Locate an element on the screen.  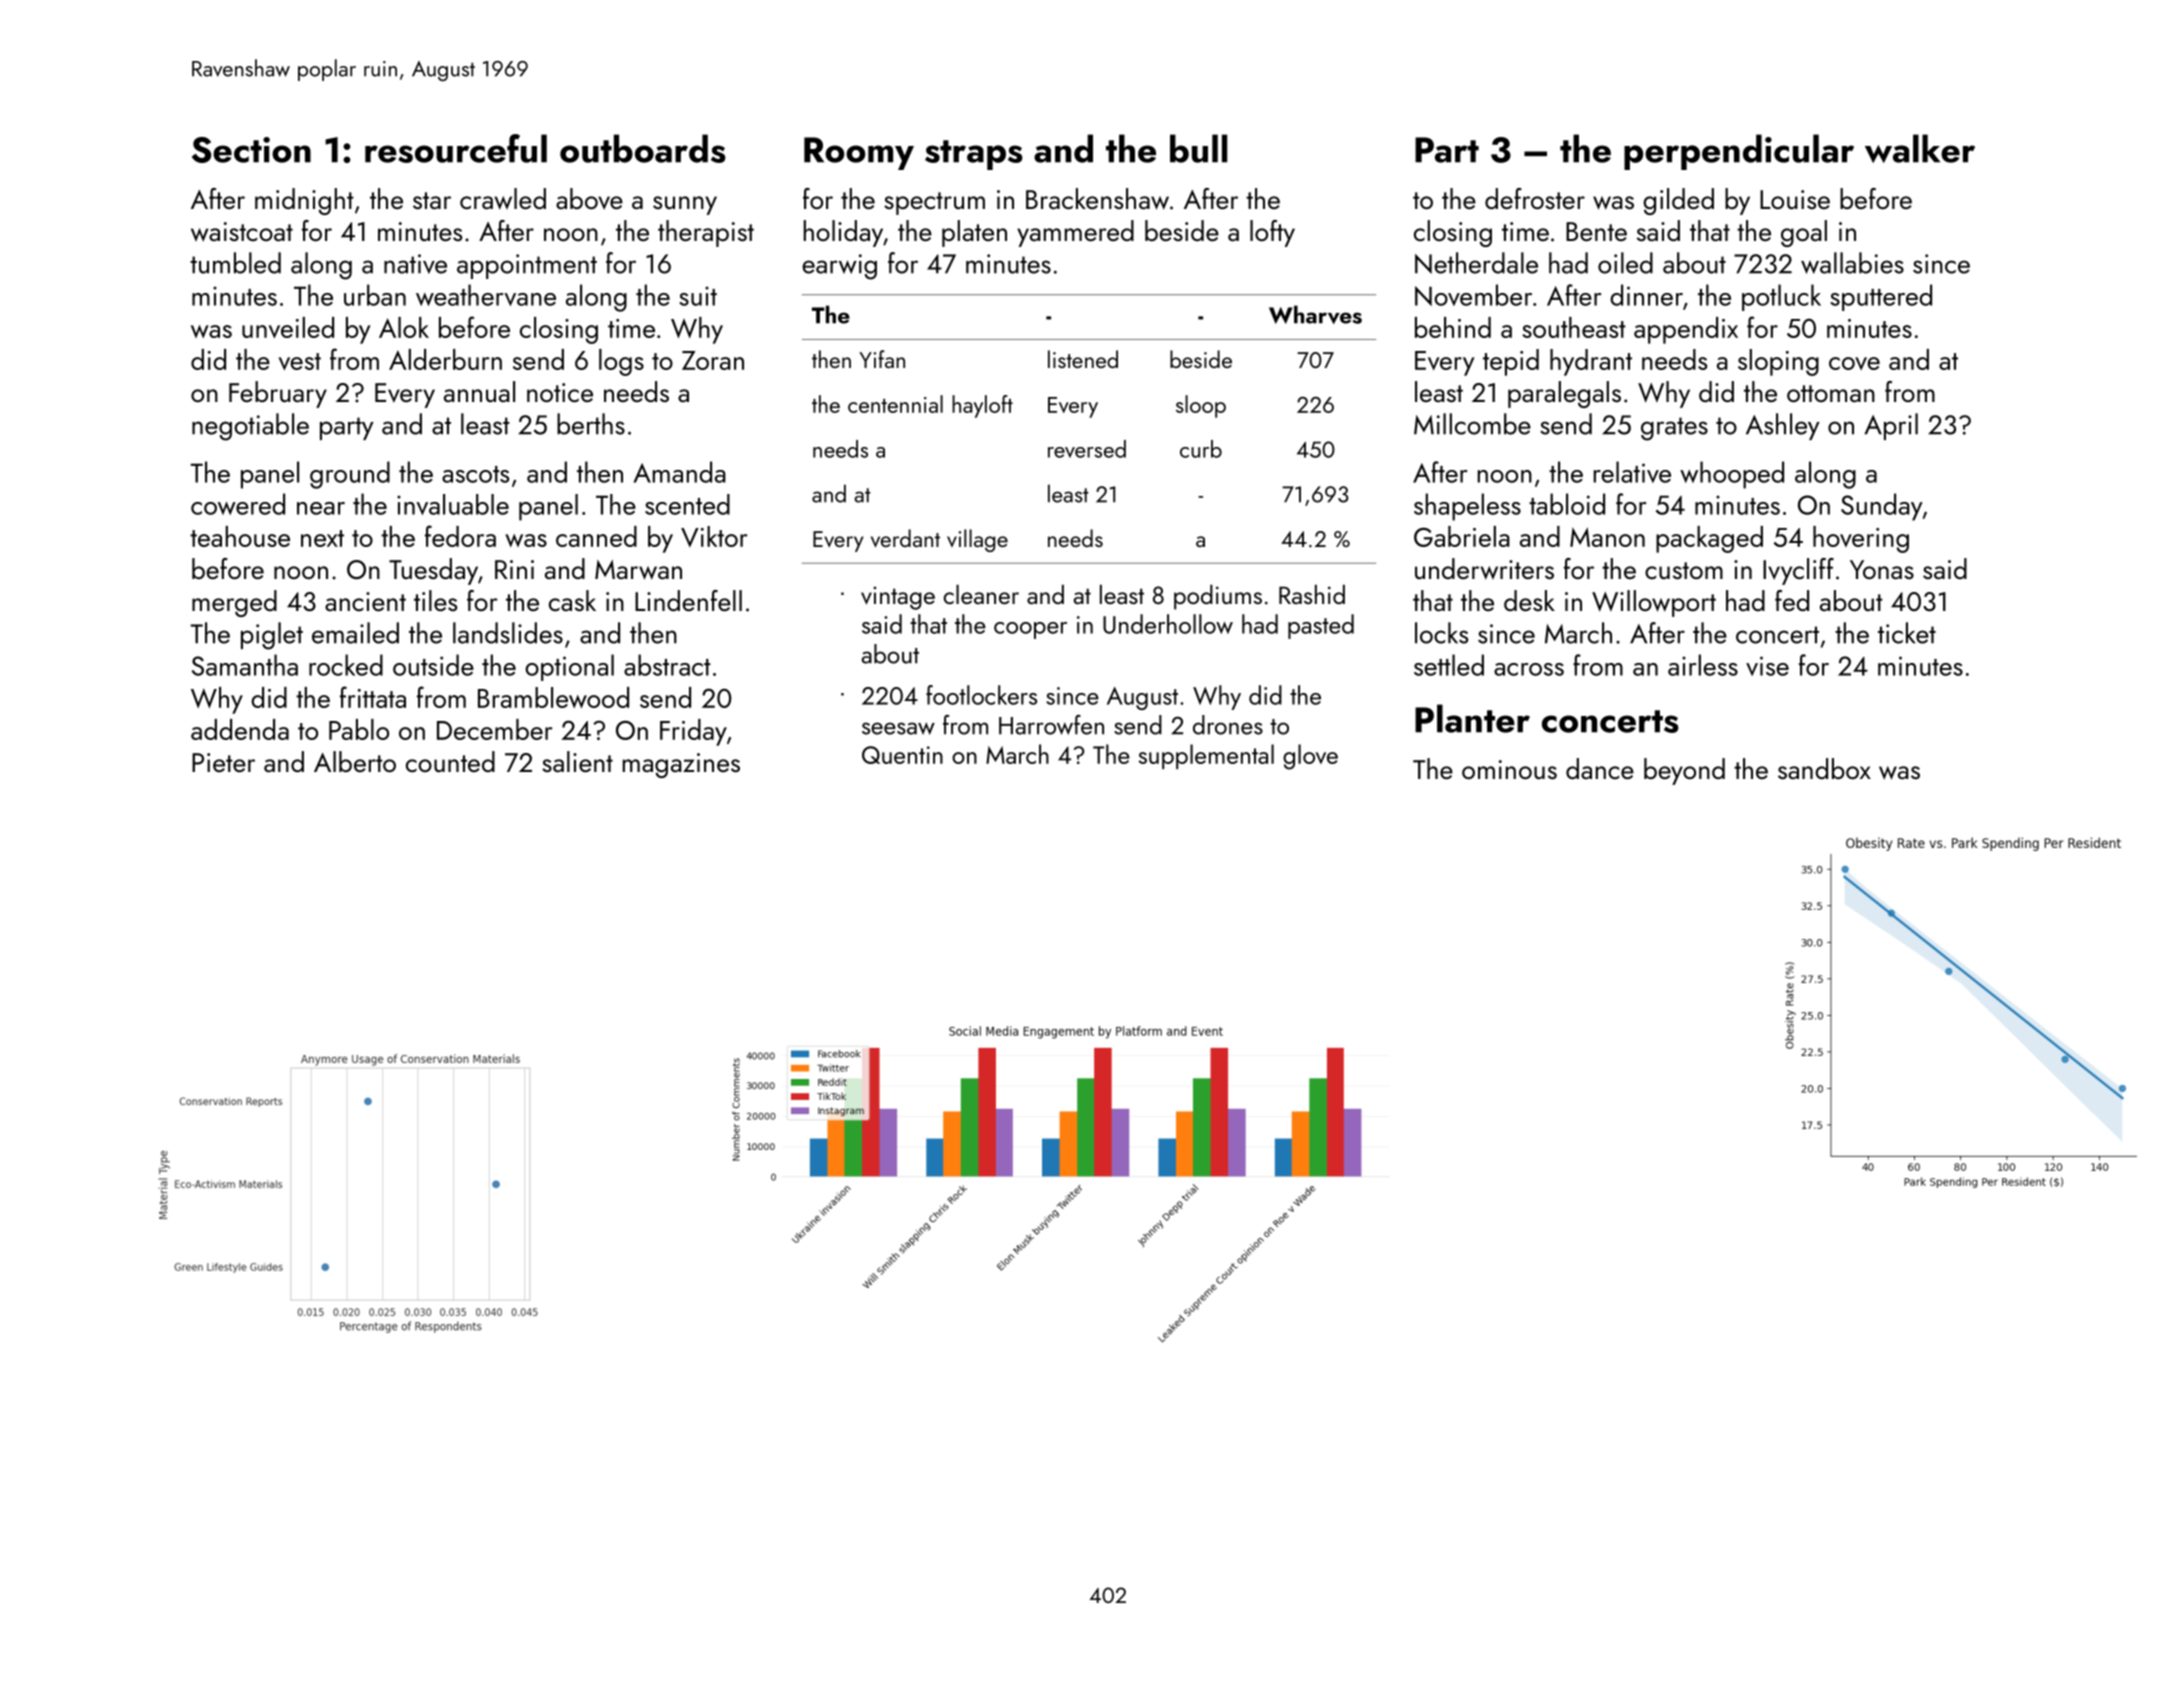
Bramblewood is located at coordinates (553, 697).
